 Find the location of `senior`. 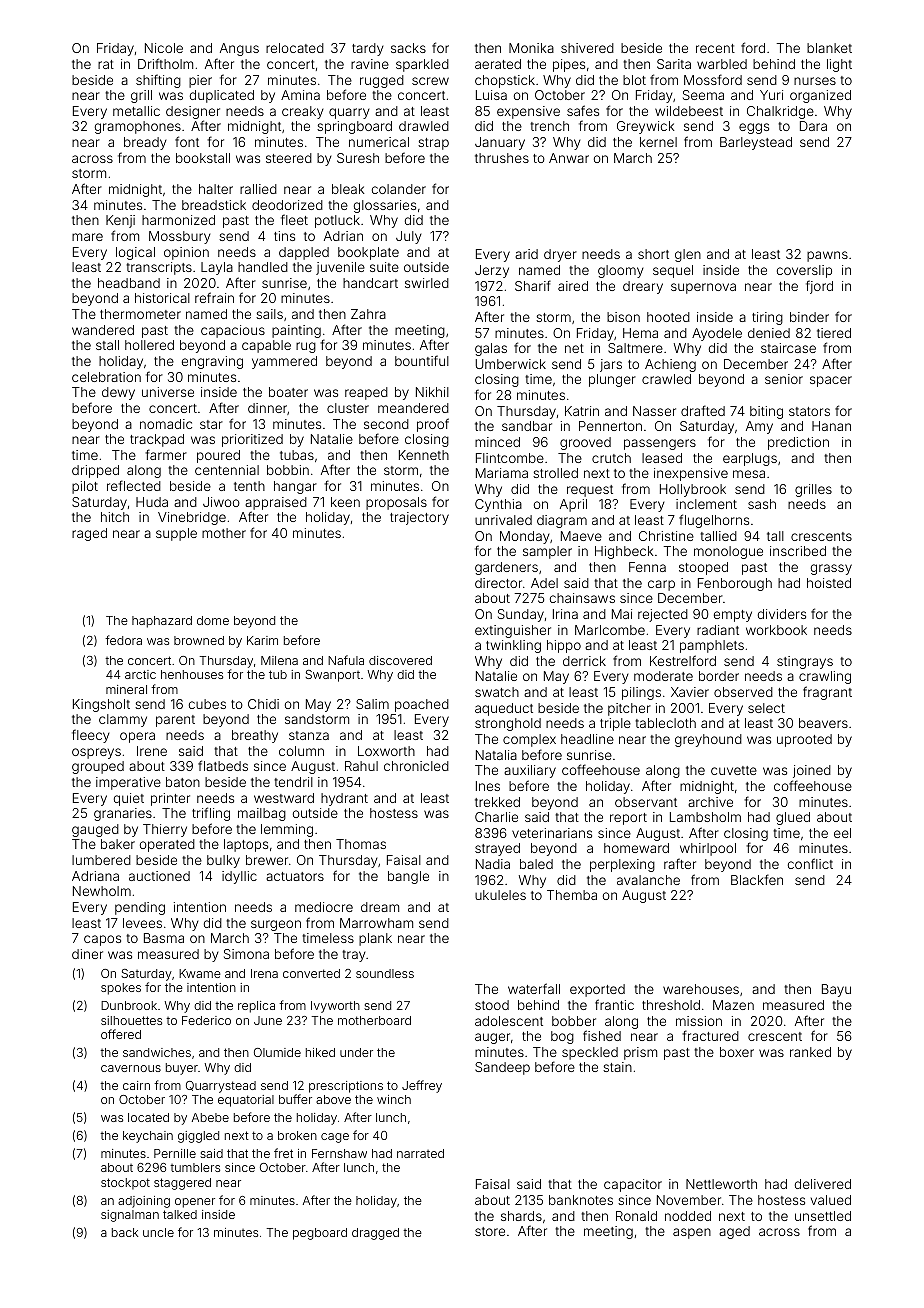

senior is located at coordinates (784, 379).
